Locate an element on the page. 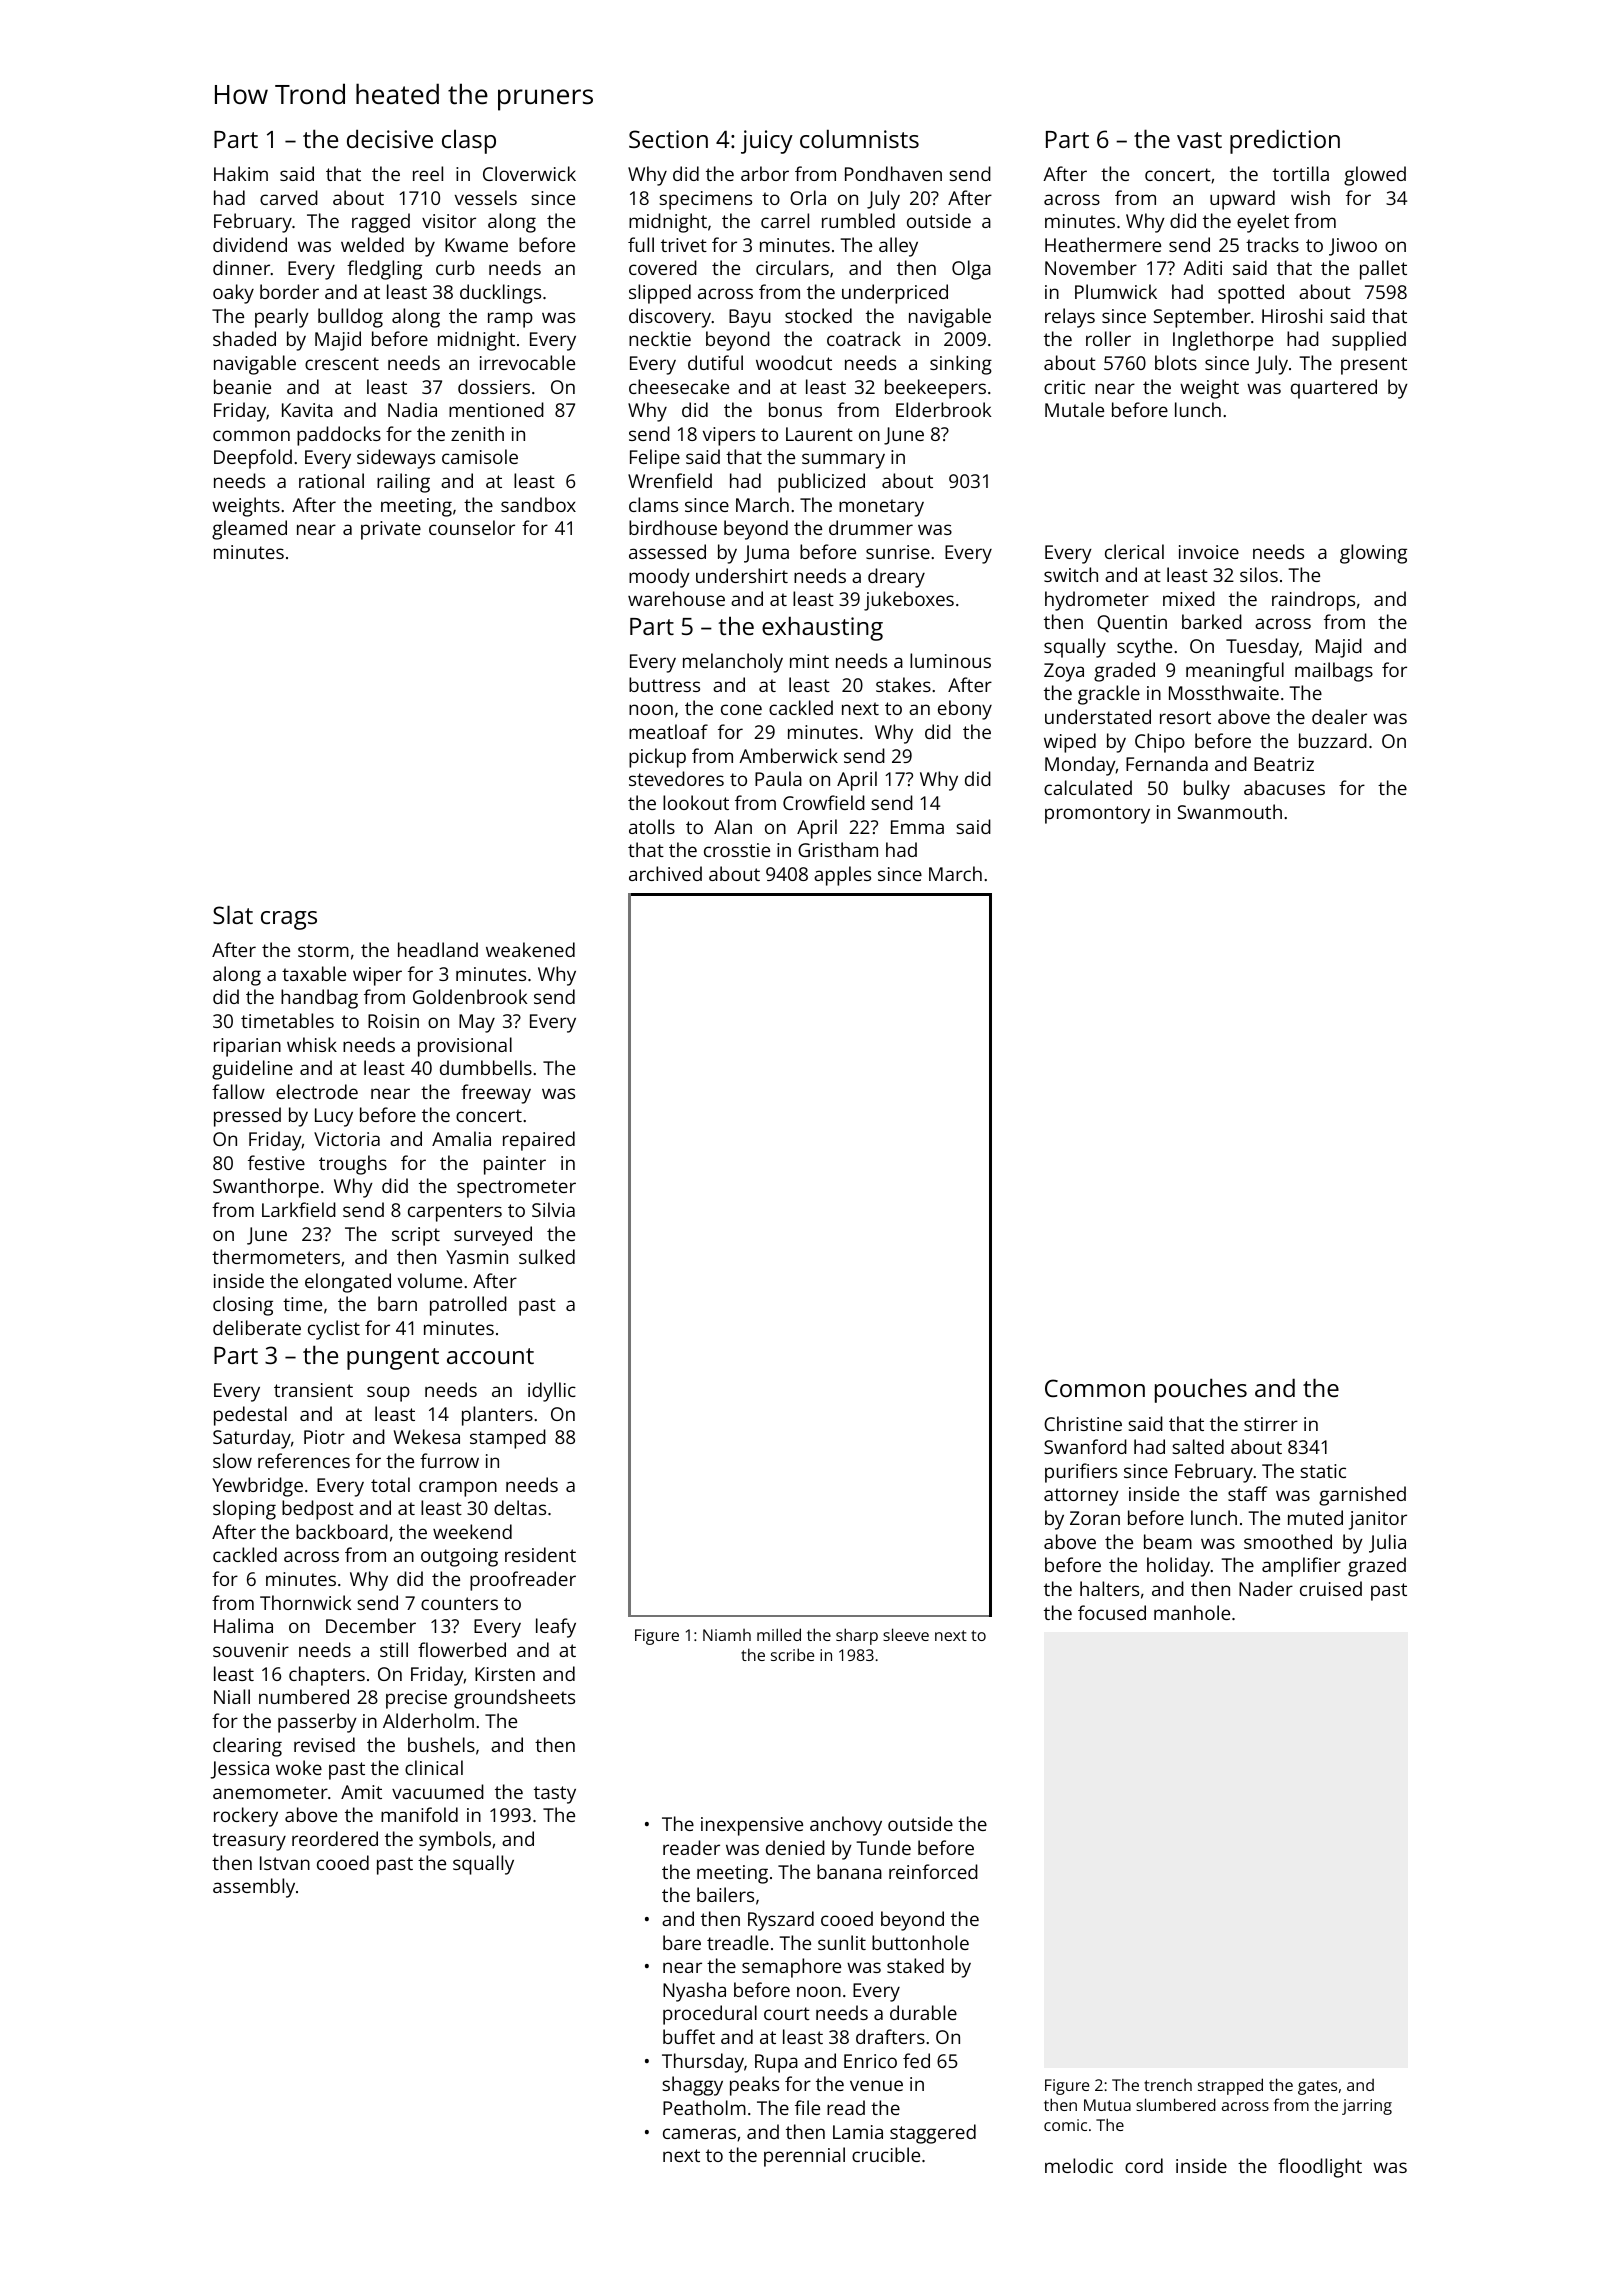 The width and height of the document is (1620, 2292). chapters is located at coordinates (327, 1676).
